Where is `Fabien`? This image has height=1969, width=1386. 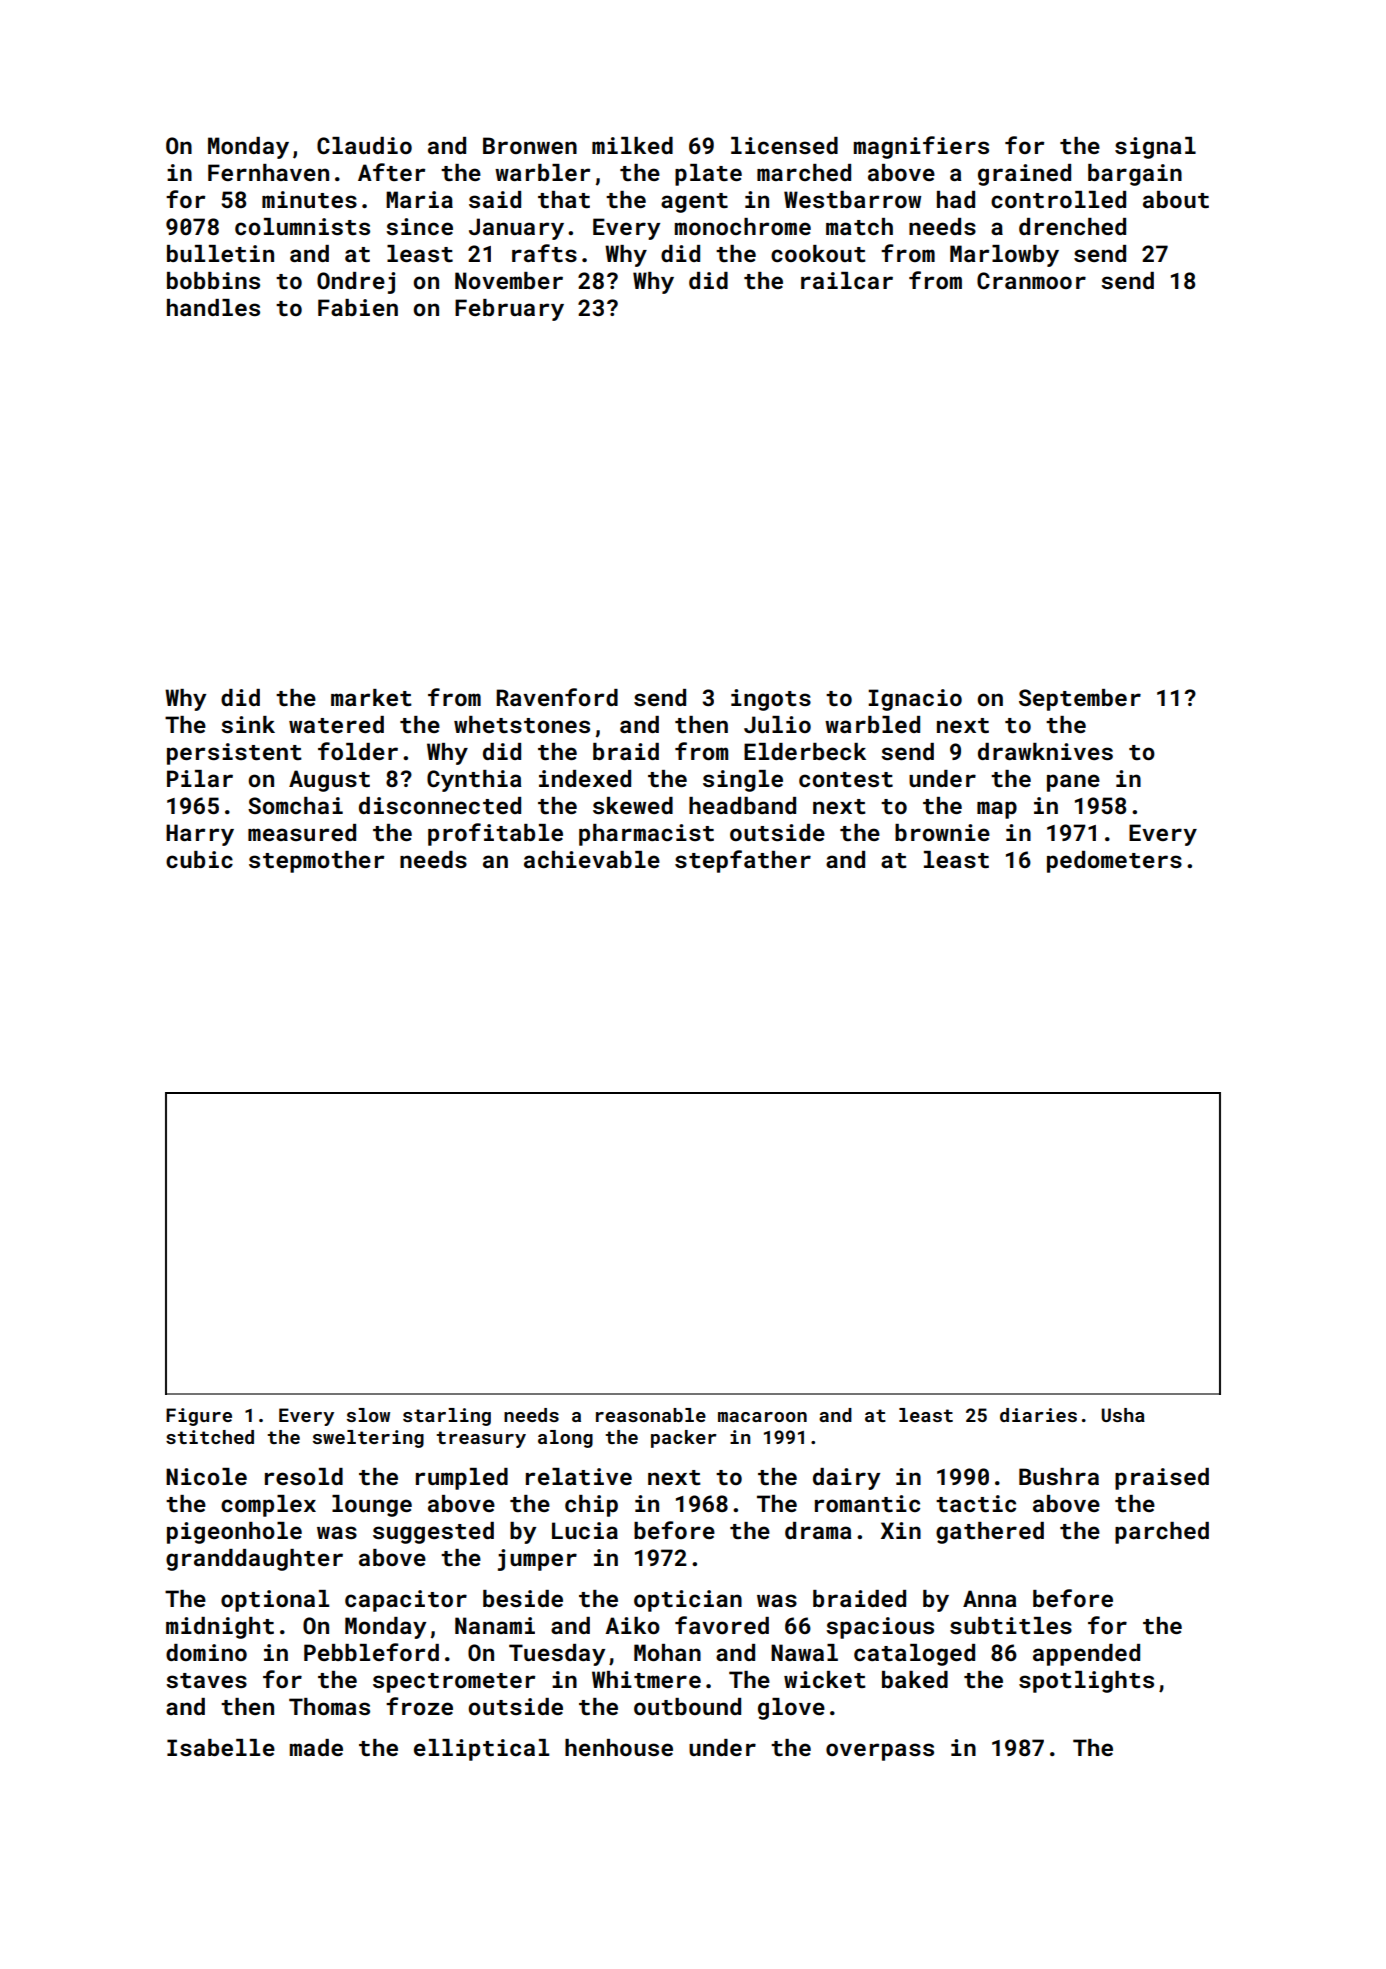 Fabien is located at coordinates (358, 307).
